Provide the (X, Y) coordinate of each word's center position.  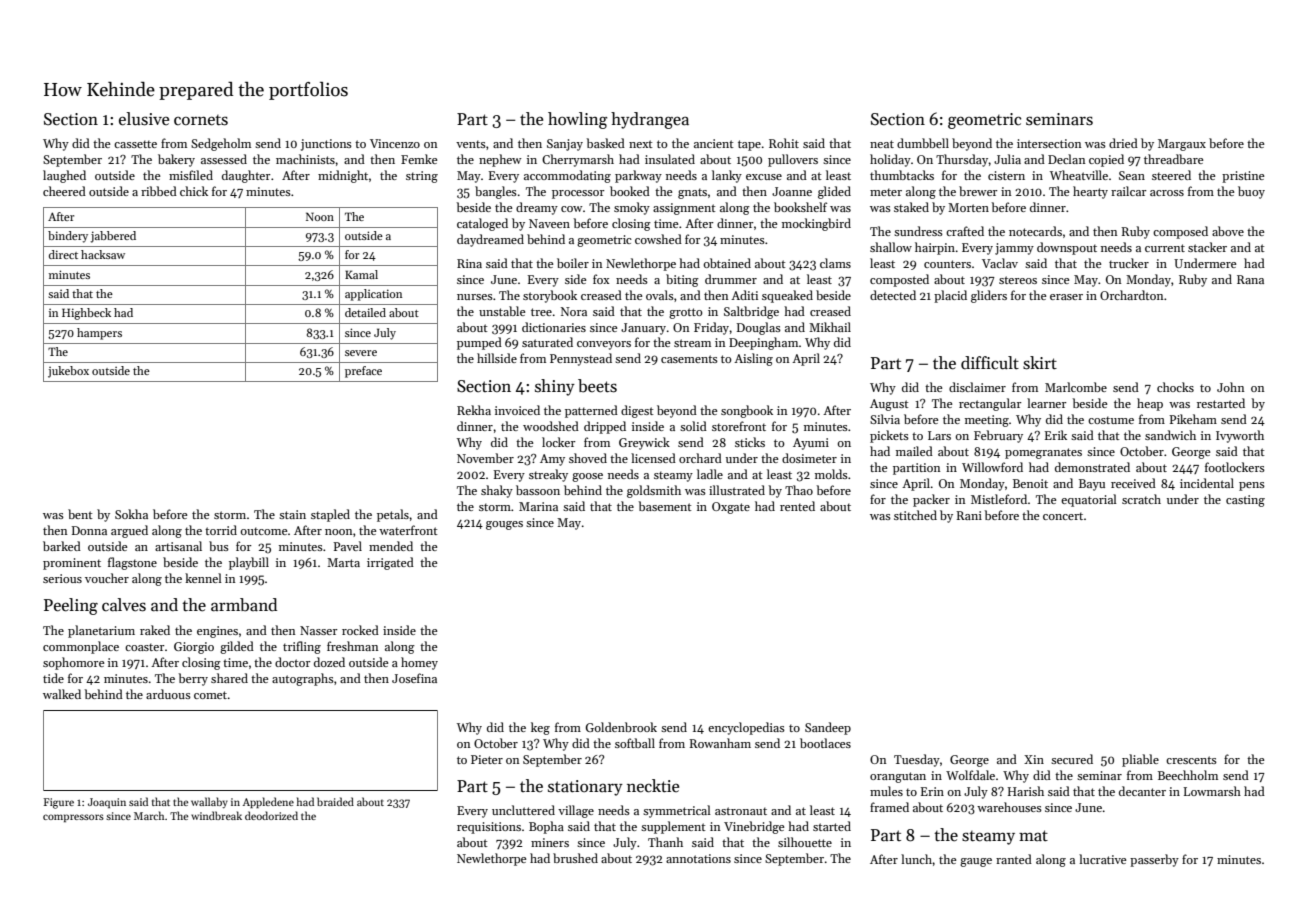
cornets (201, 120)
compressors (73, 818)
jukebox (68, 372)
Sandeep (828, 728)
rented (797, 506)
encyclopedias (746, 728)
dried (1123, 143)
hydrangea (650, 120)
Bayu (1092, 485)
